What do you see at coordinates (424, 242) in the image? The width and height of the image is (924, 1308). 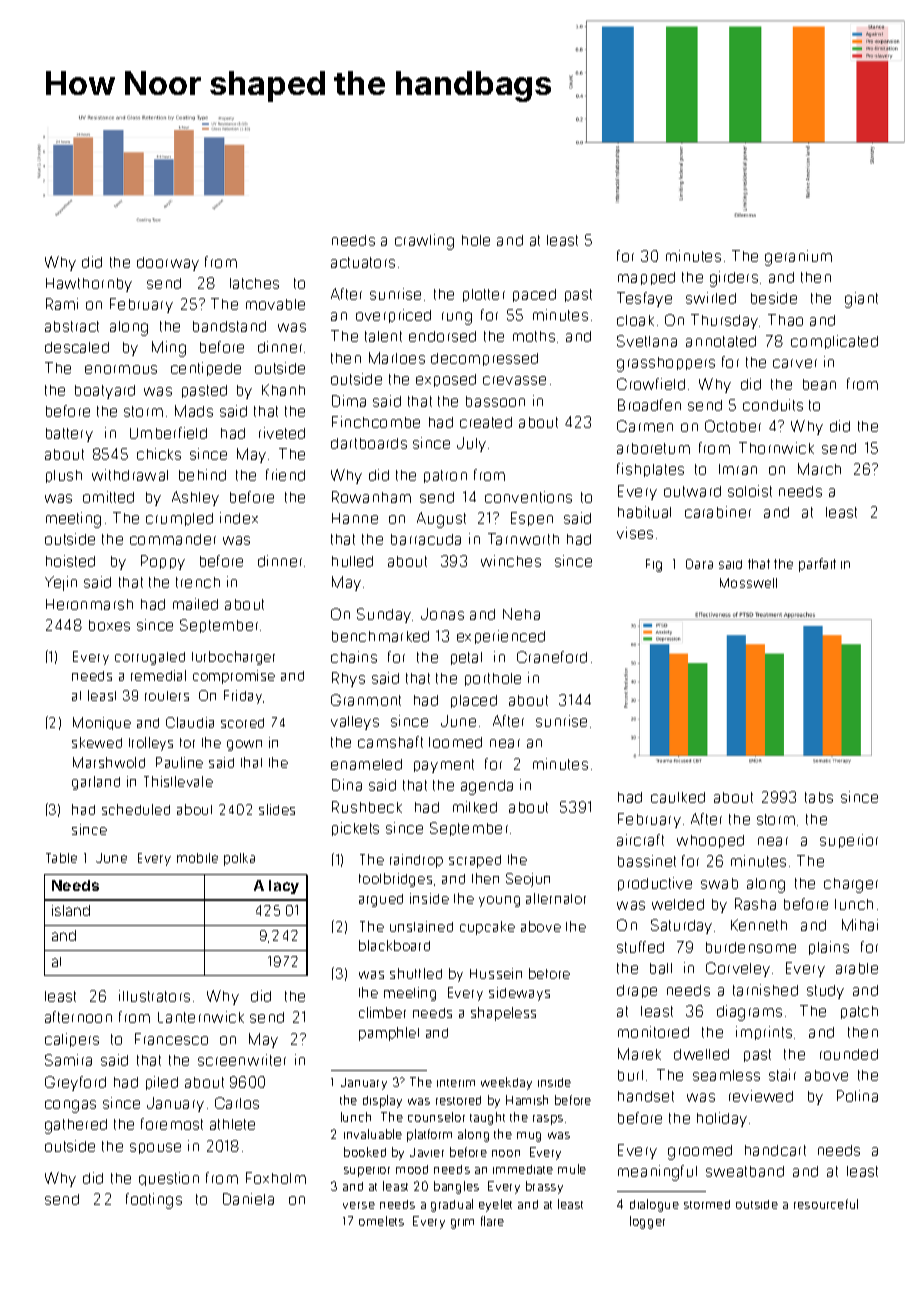 I see `crawling` at bounding box center [424, 242].
